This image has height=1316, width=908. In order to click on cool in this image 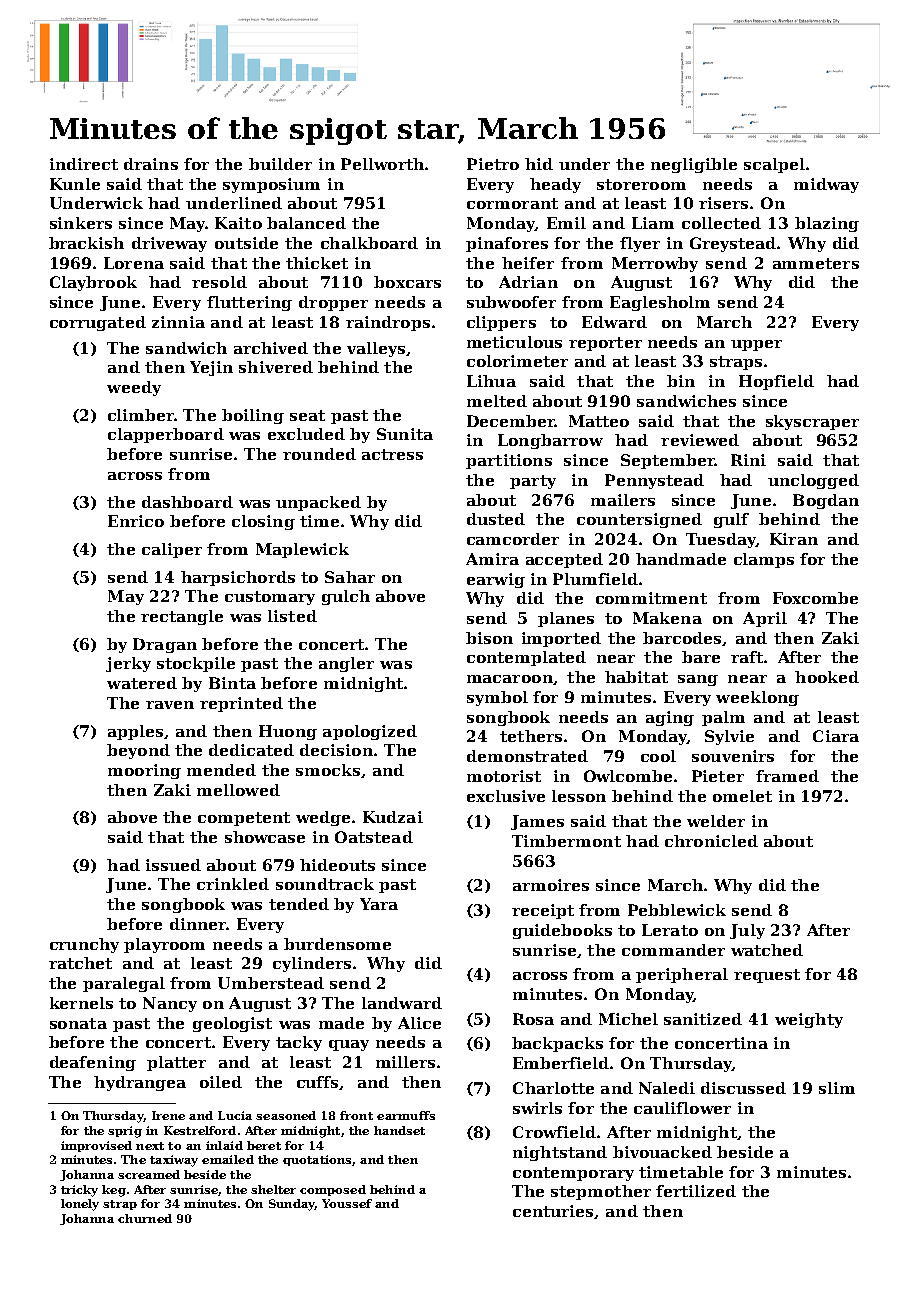, I will do `click(658, 756)`.
